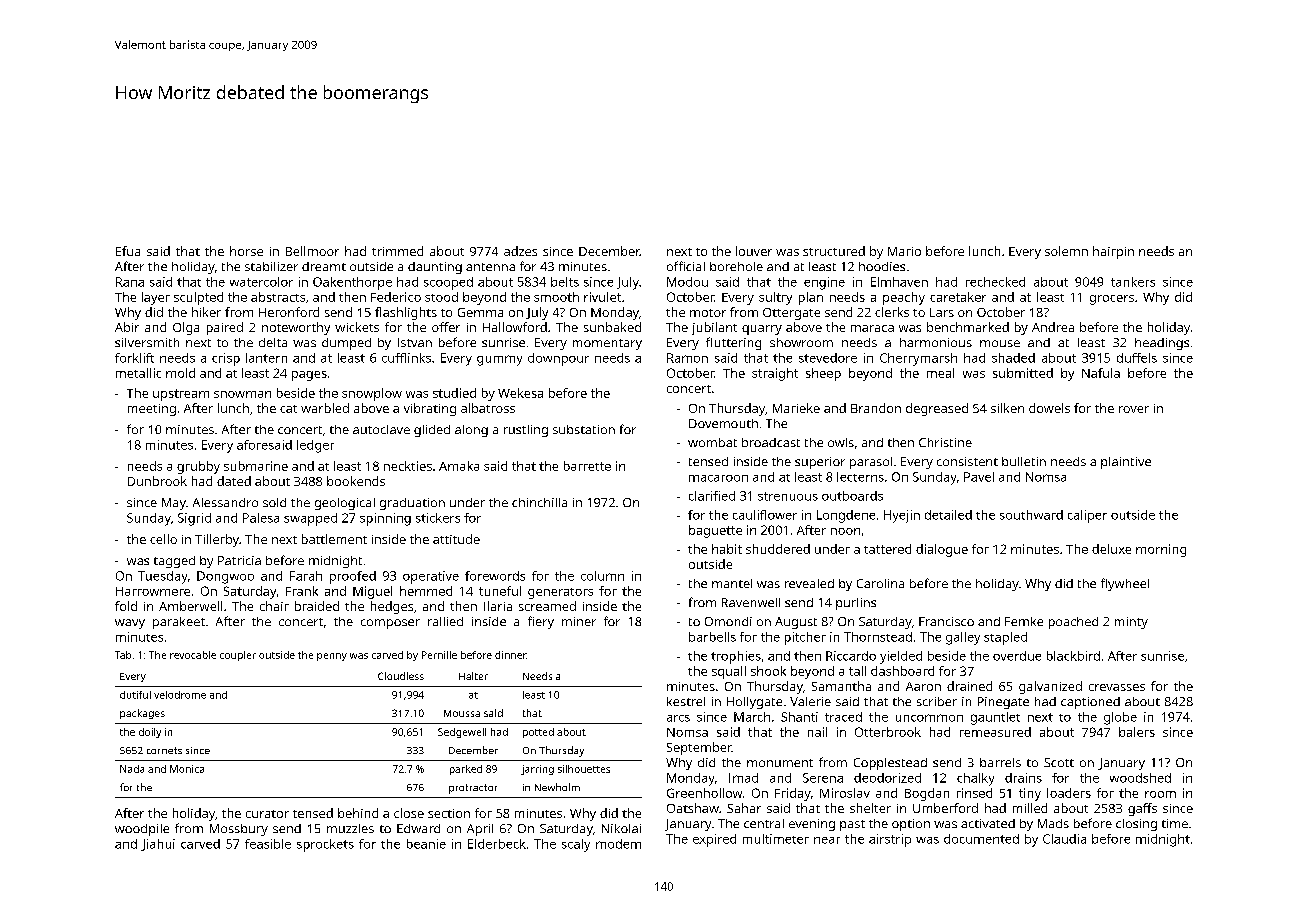 This page has width=1308, height=924. I want to click on caliper, so click(1087, 516).
